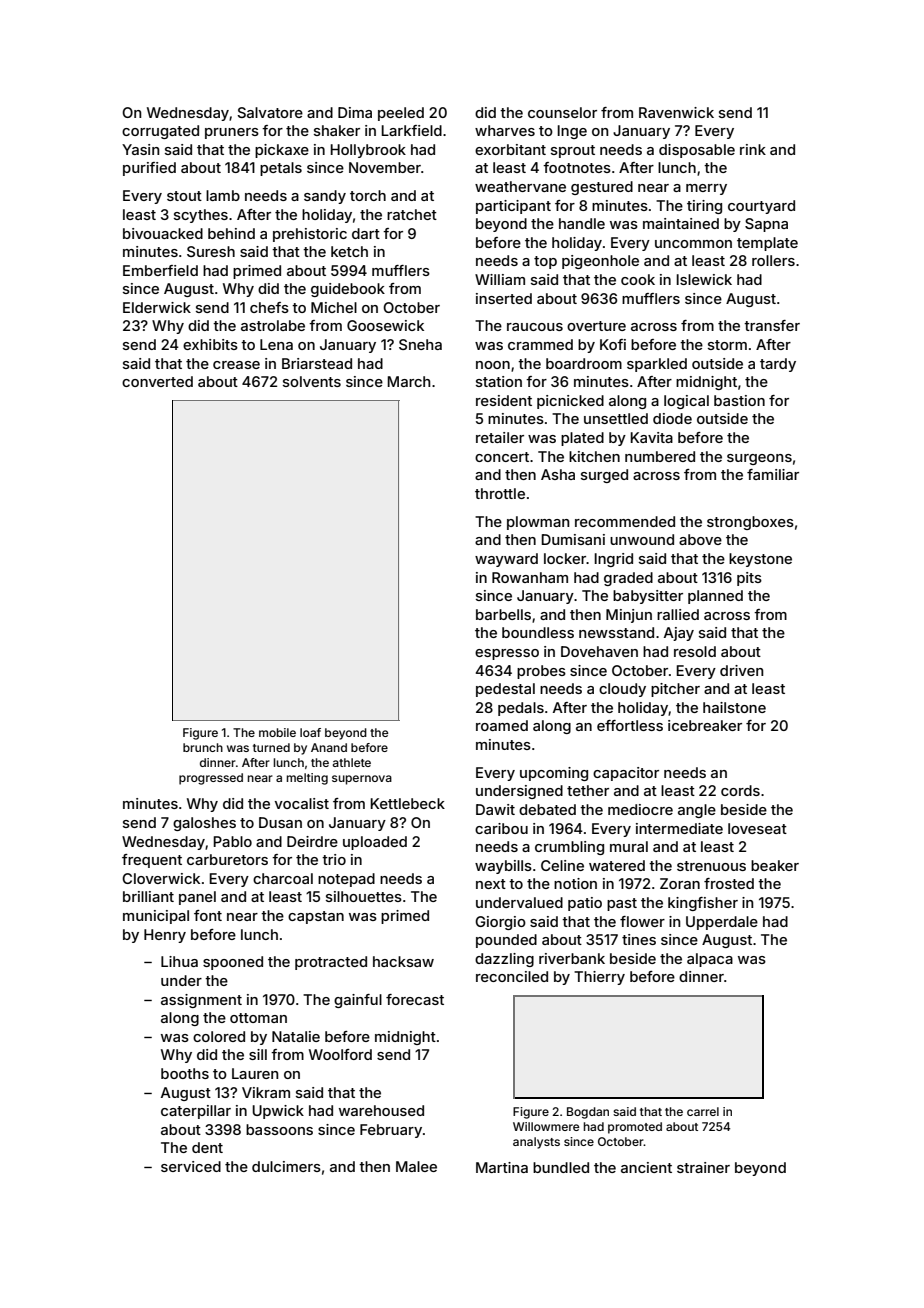 The width and height of the screenshot is (924, 1308). I want to click on loaf, so click(310, 732).
